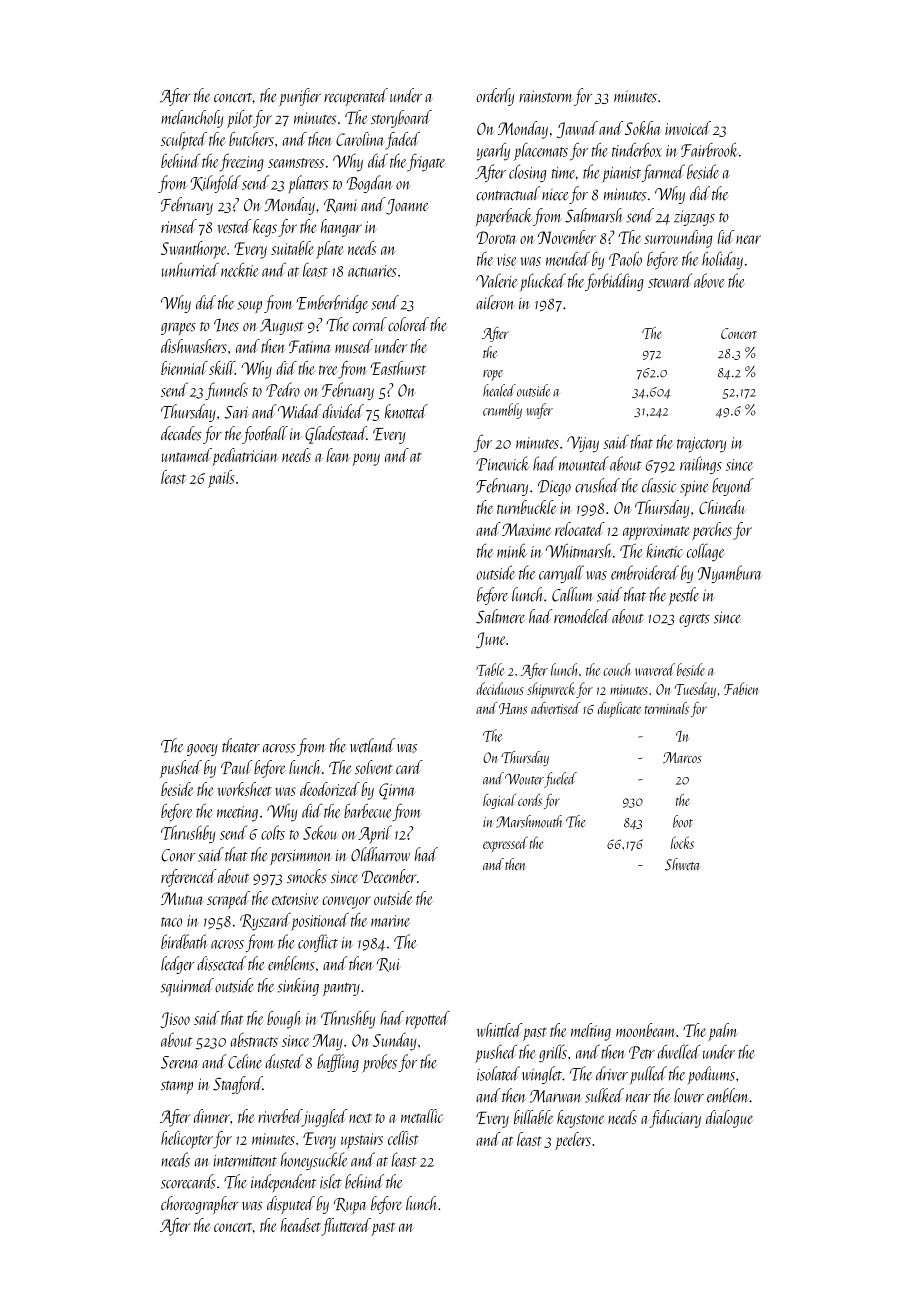 The height and width of the screenshot is (1311, 924). What do you see at coordinates (500, 616) in the screenshot?
I see `Saltmere` at bounding box center [500, 616].
